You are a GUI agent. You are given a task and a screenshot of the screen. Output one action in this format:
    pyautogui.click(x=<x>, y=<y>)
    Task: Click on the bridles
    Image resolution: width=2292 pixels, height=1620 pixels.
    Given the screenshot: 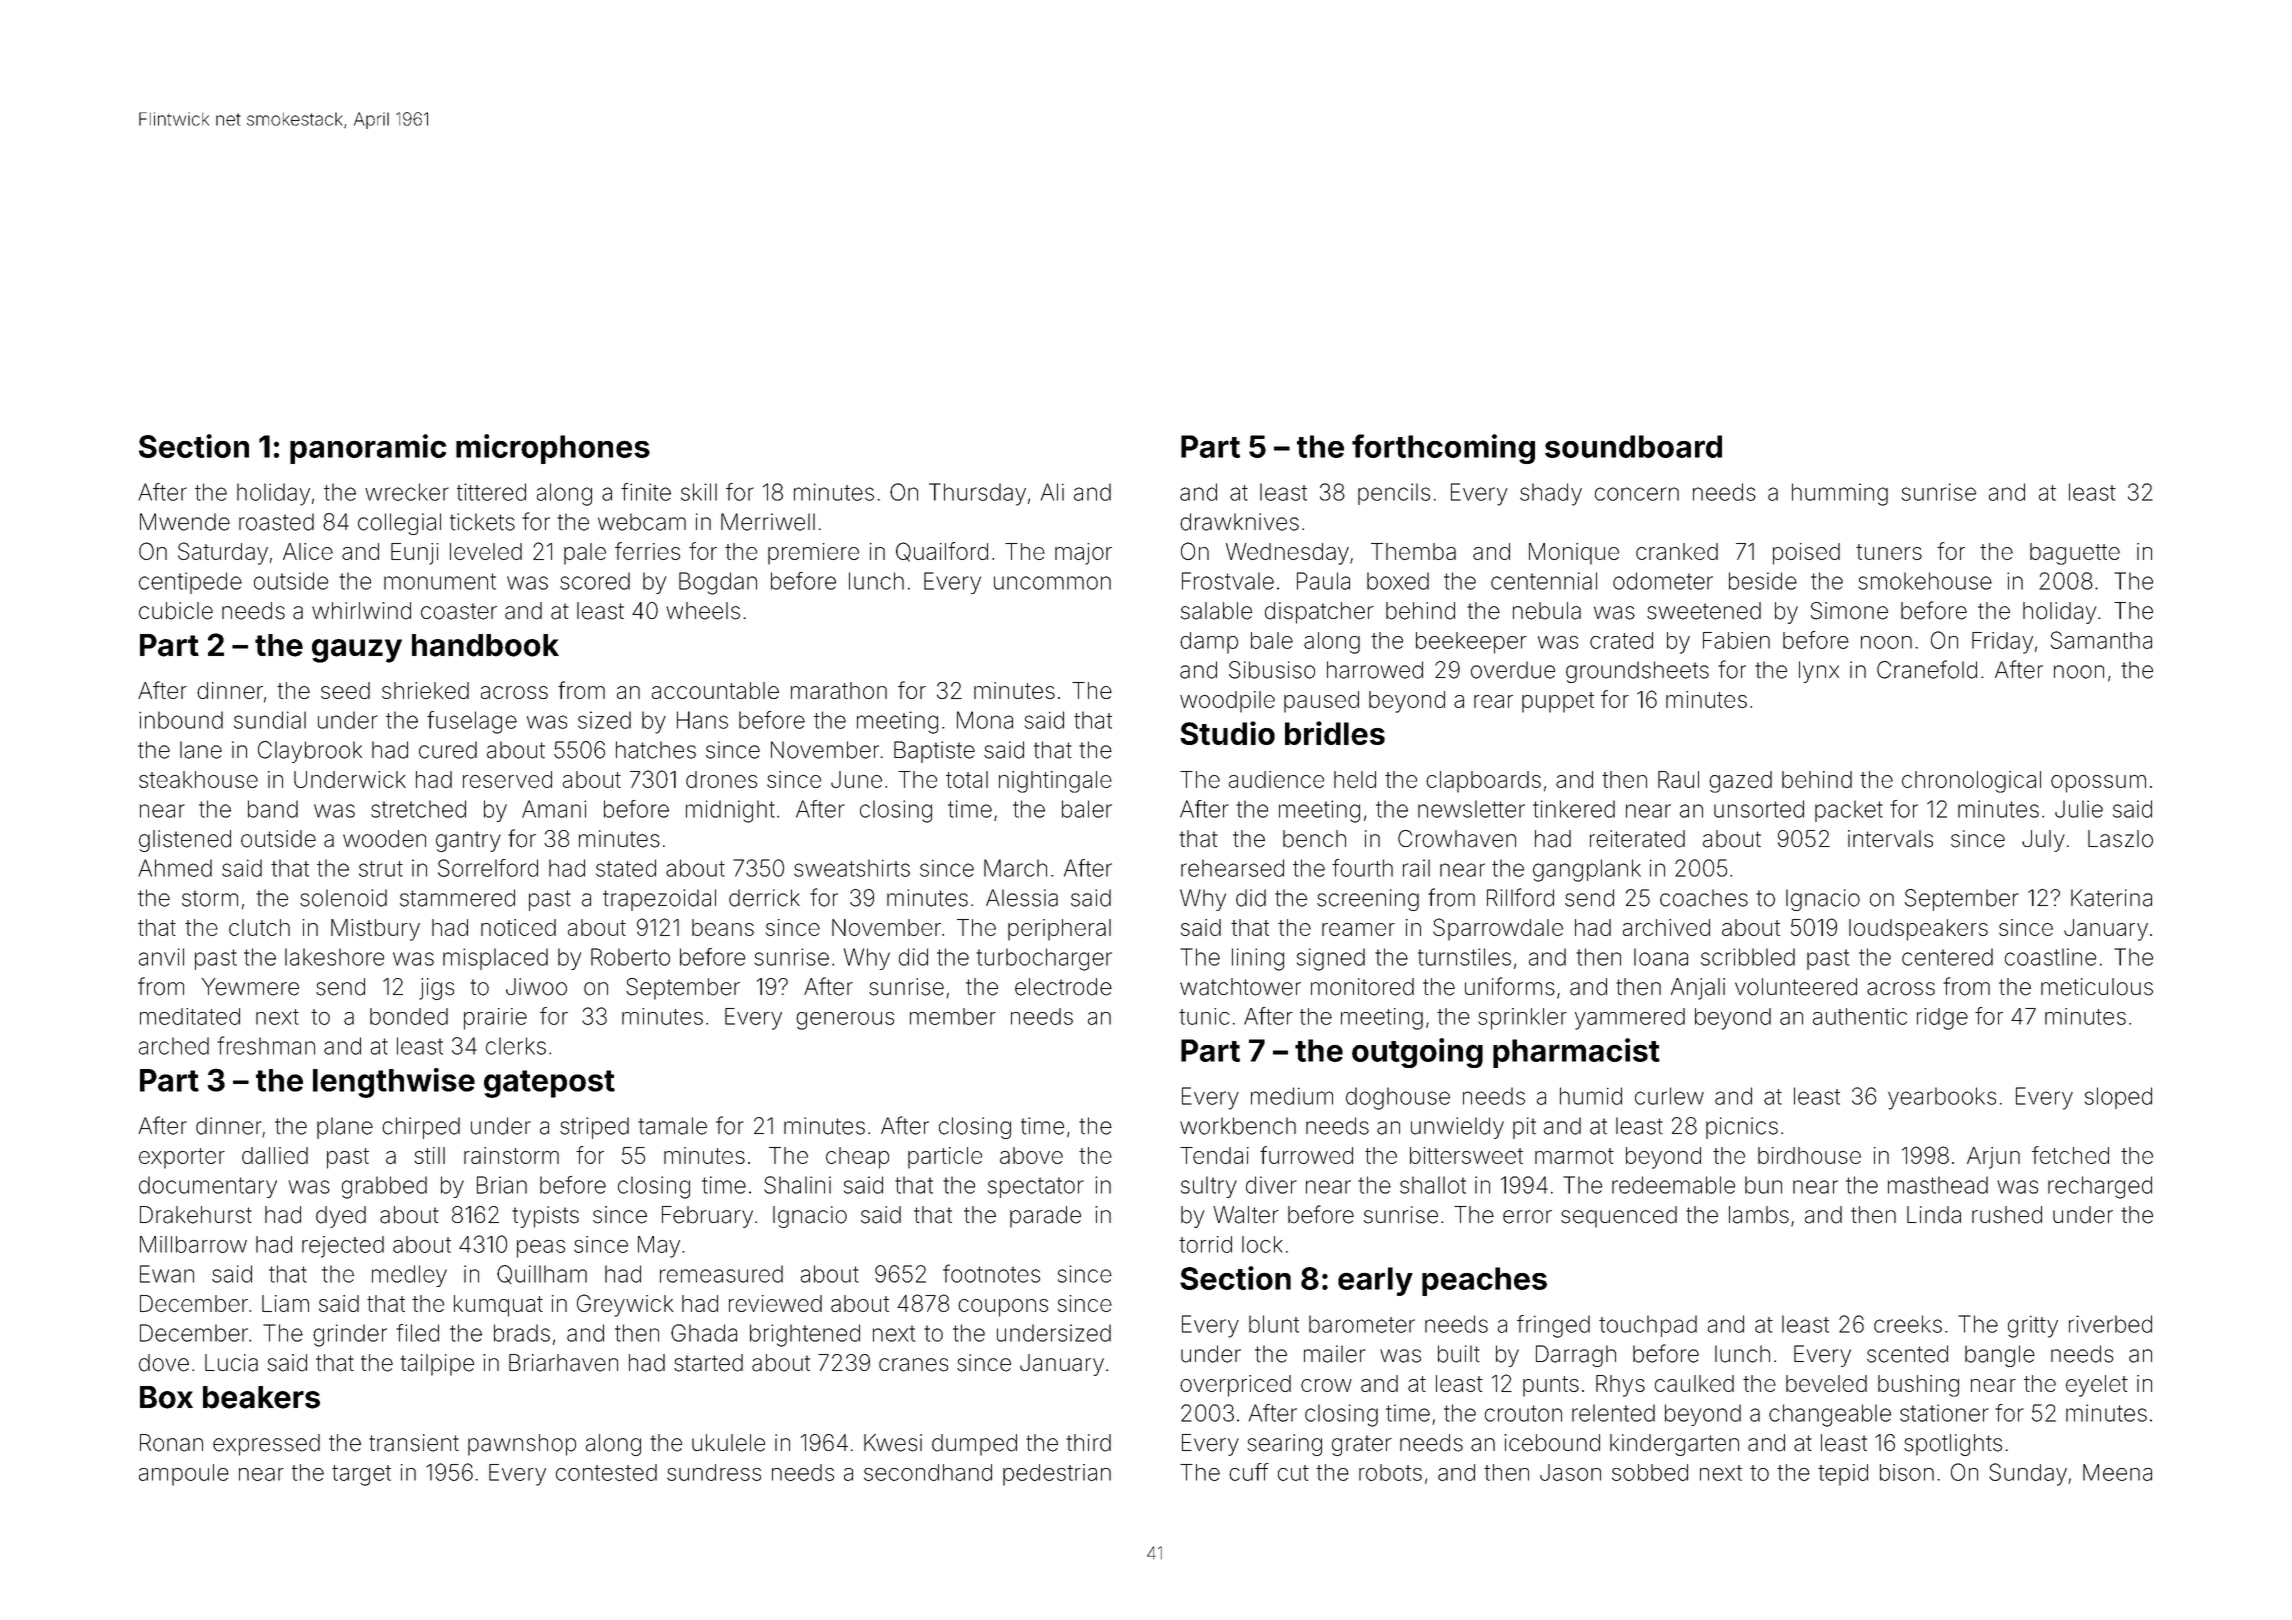 What is the action you would take?
    pyautogui.click(x=1335, y=733)
